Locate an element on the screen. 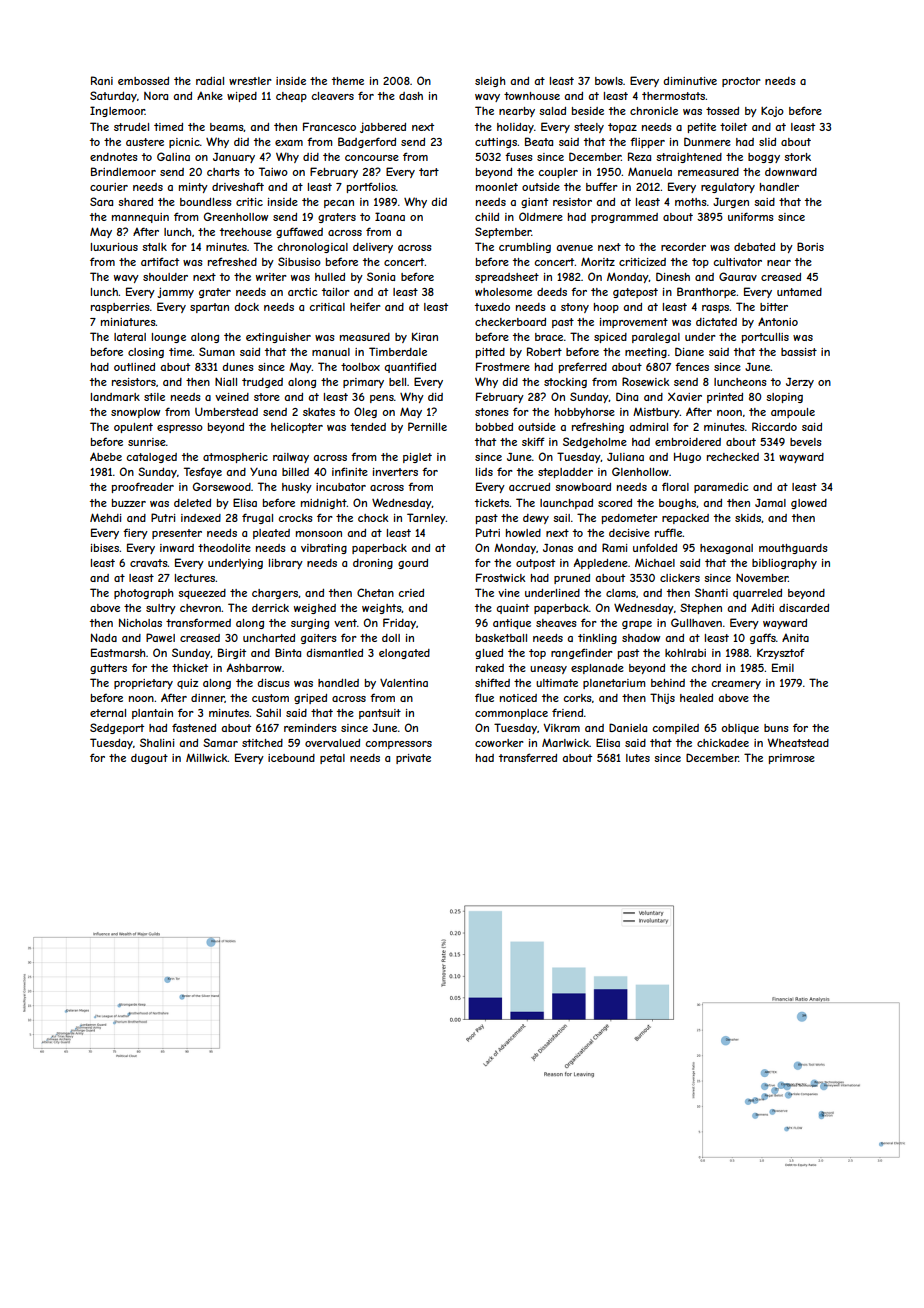  Manuela is located at coordinates (650, 171).
